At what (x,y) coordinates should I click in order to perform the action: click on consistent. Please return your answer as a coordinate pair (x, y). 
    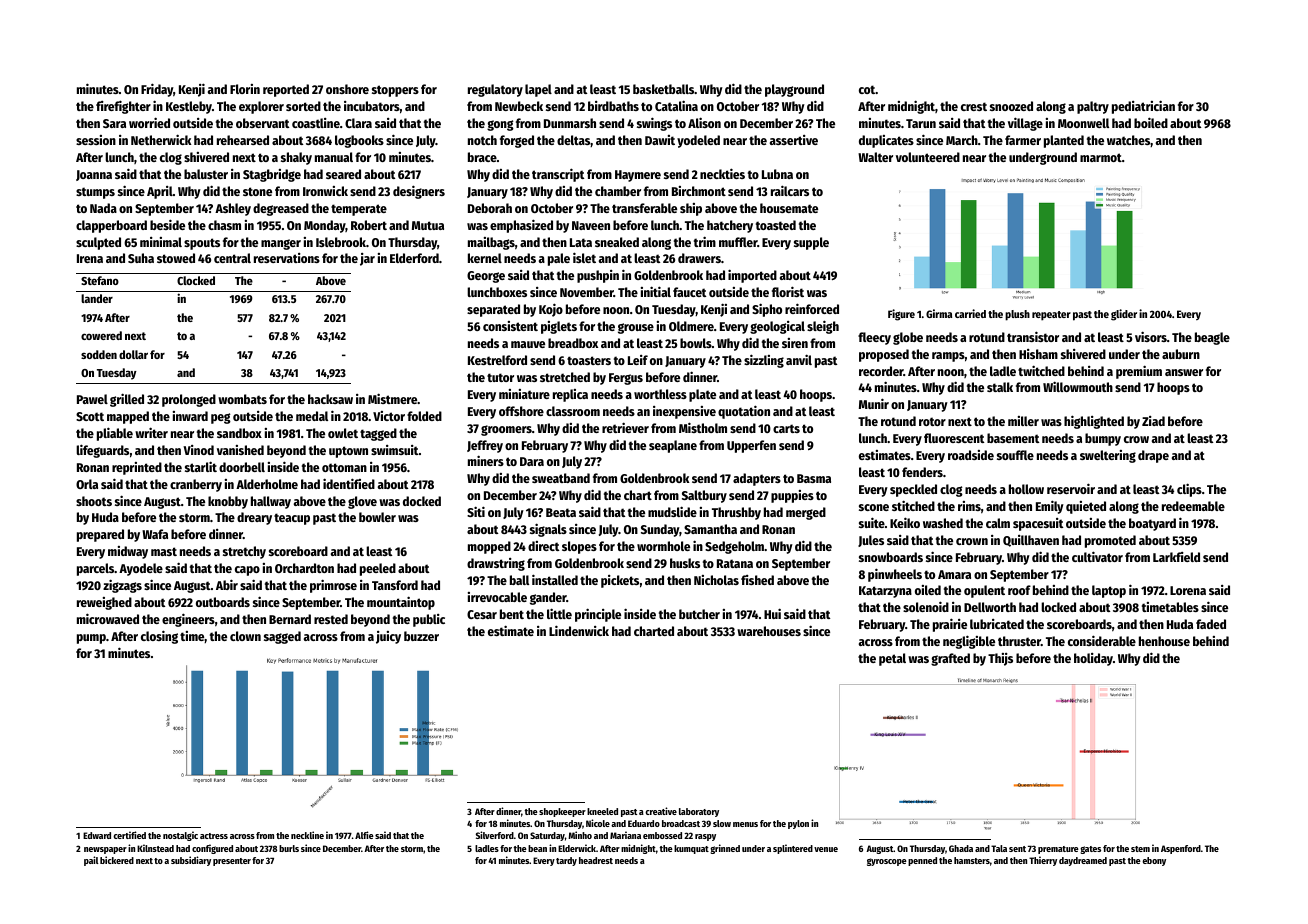
    Looking at the image, I should click on (510, 326).
